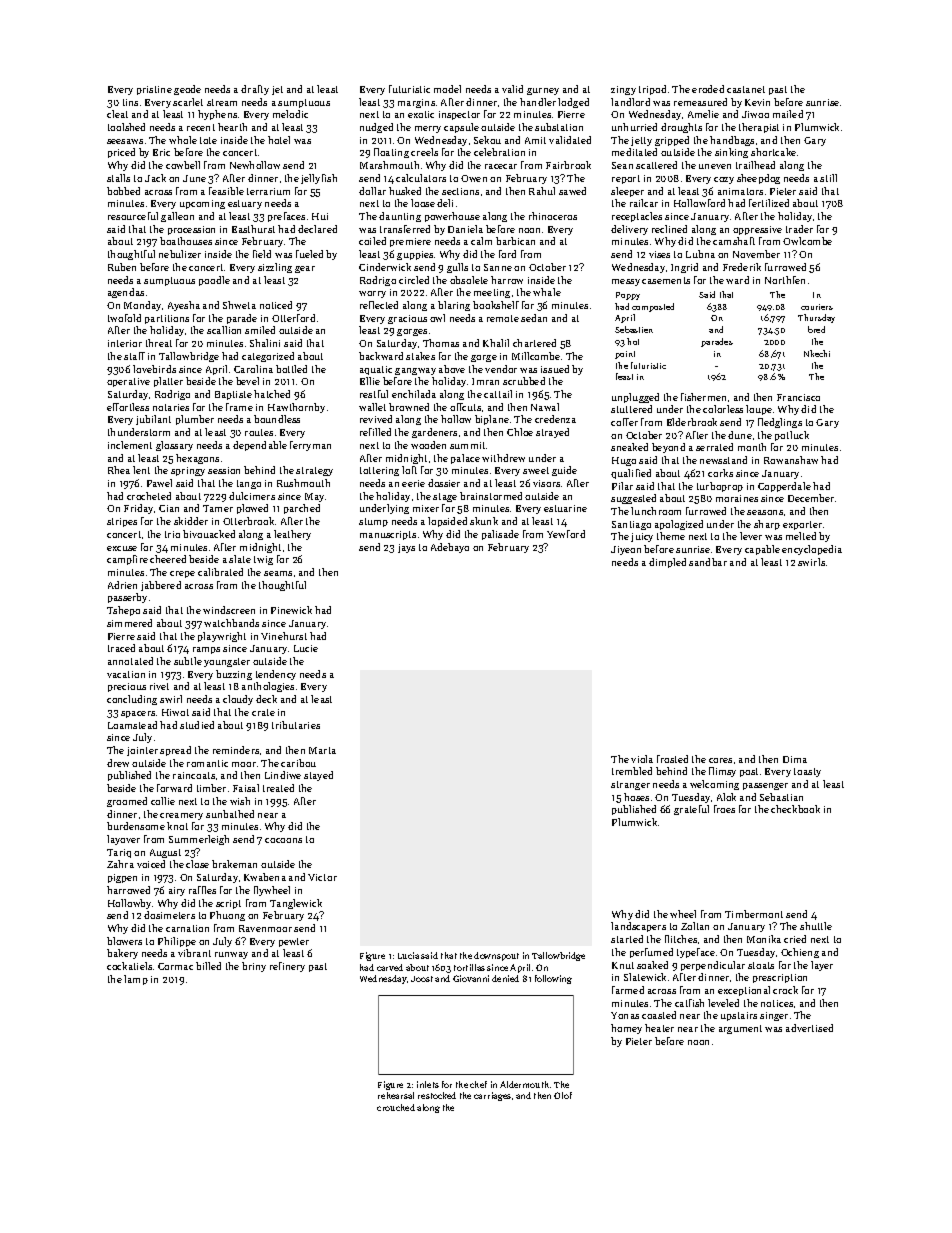 The image size is (952, 1233). Describe the element at coordinates (154, 90) in the screenshot. I see `pristine` at that location.
